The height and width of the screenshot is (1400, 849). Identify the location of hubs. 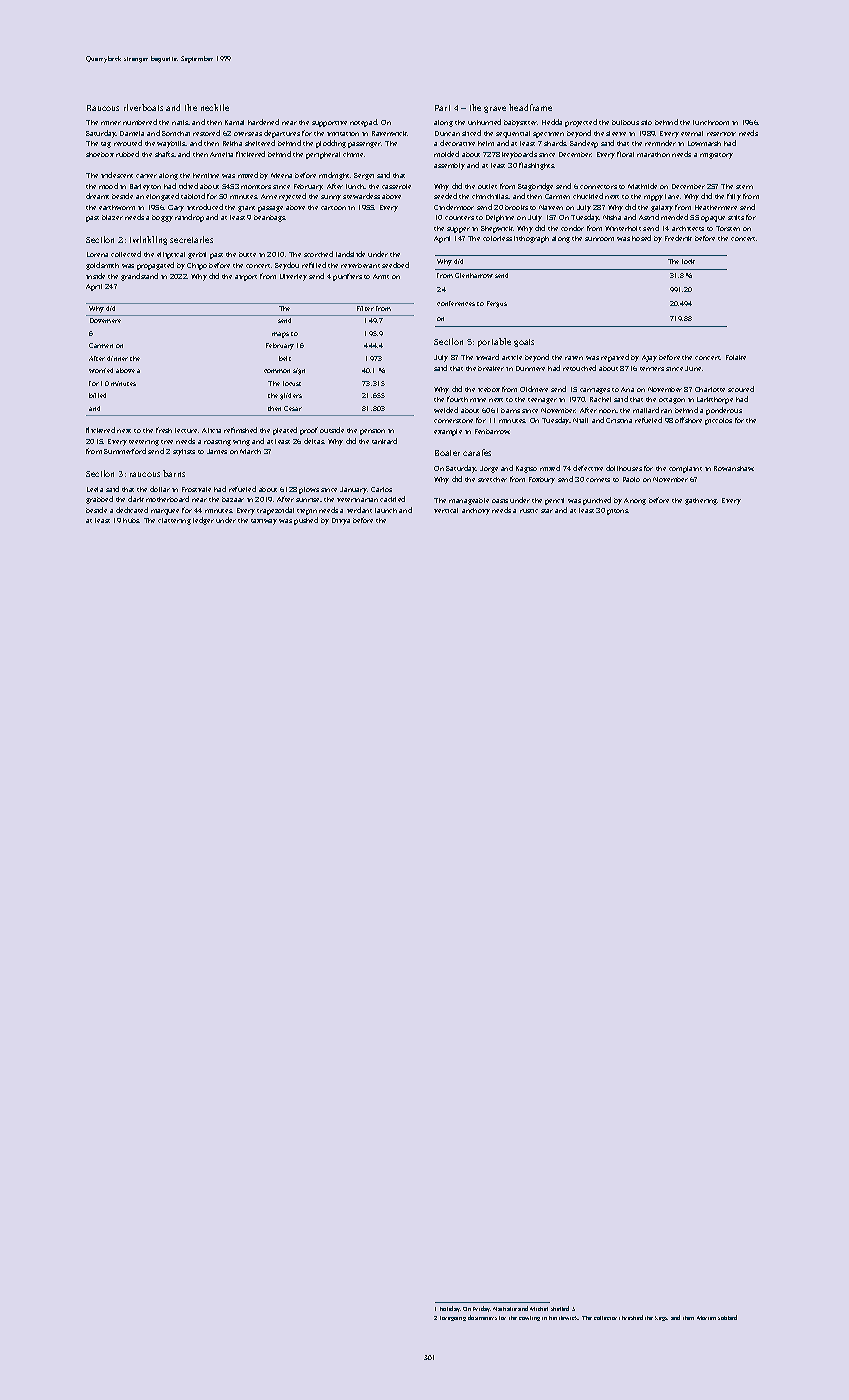
(131, 520).
